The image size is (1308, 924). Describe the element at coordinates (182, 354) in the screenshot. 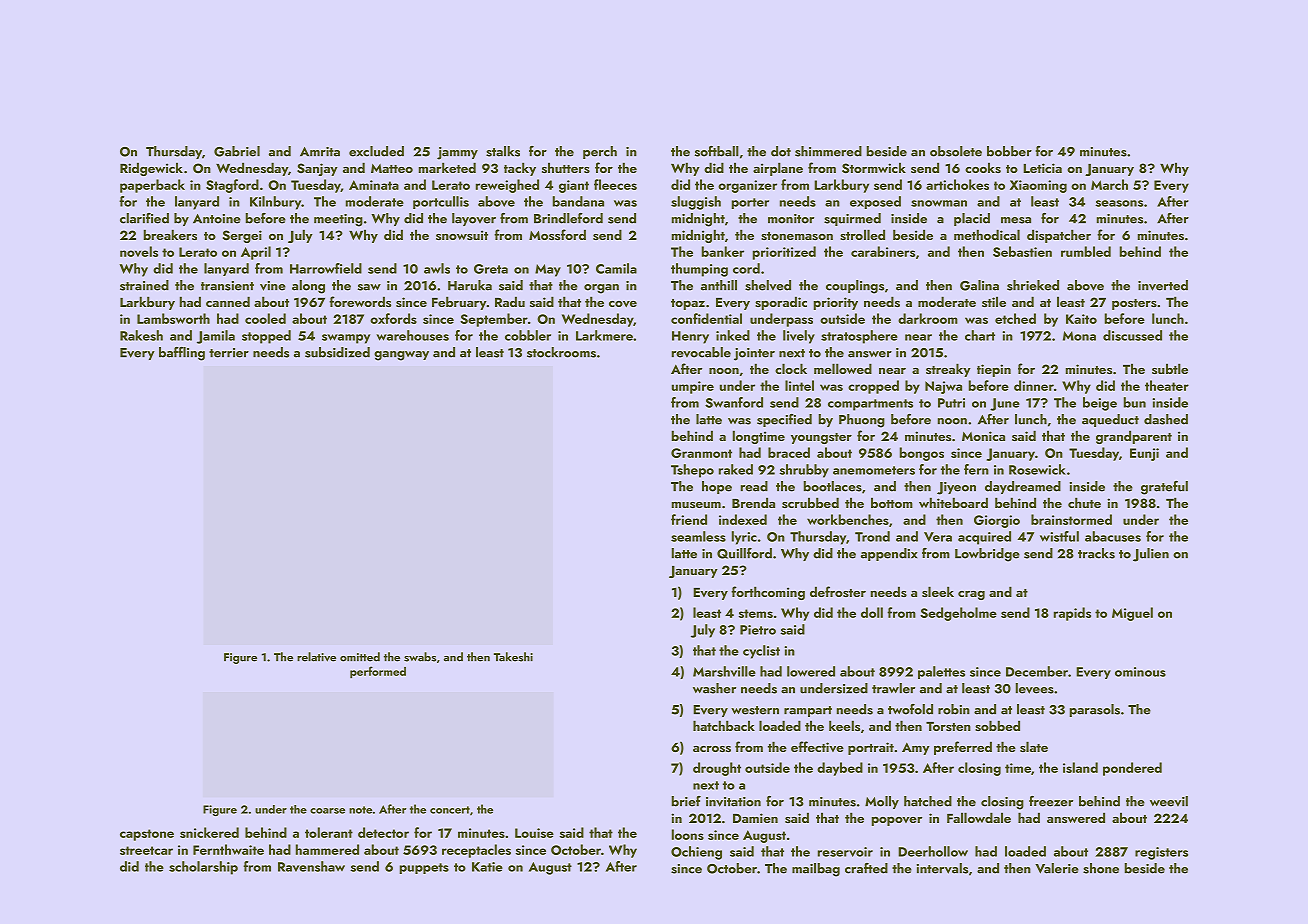

I see `baffling` at that location.
